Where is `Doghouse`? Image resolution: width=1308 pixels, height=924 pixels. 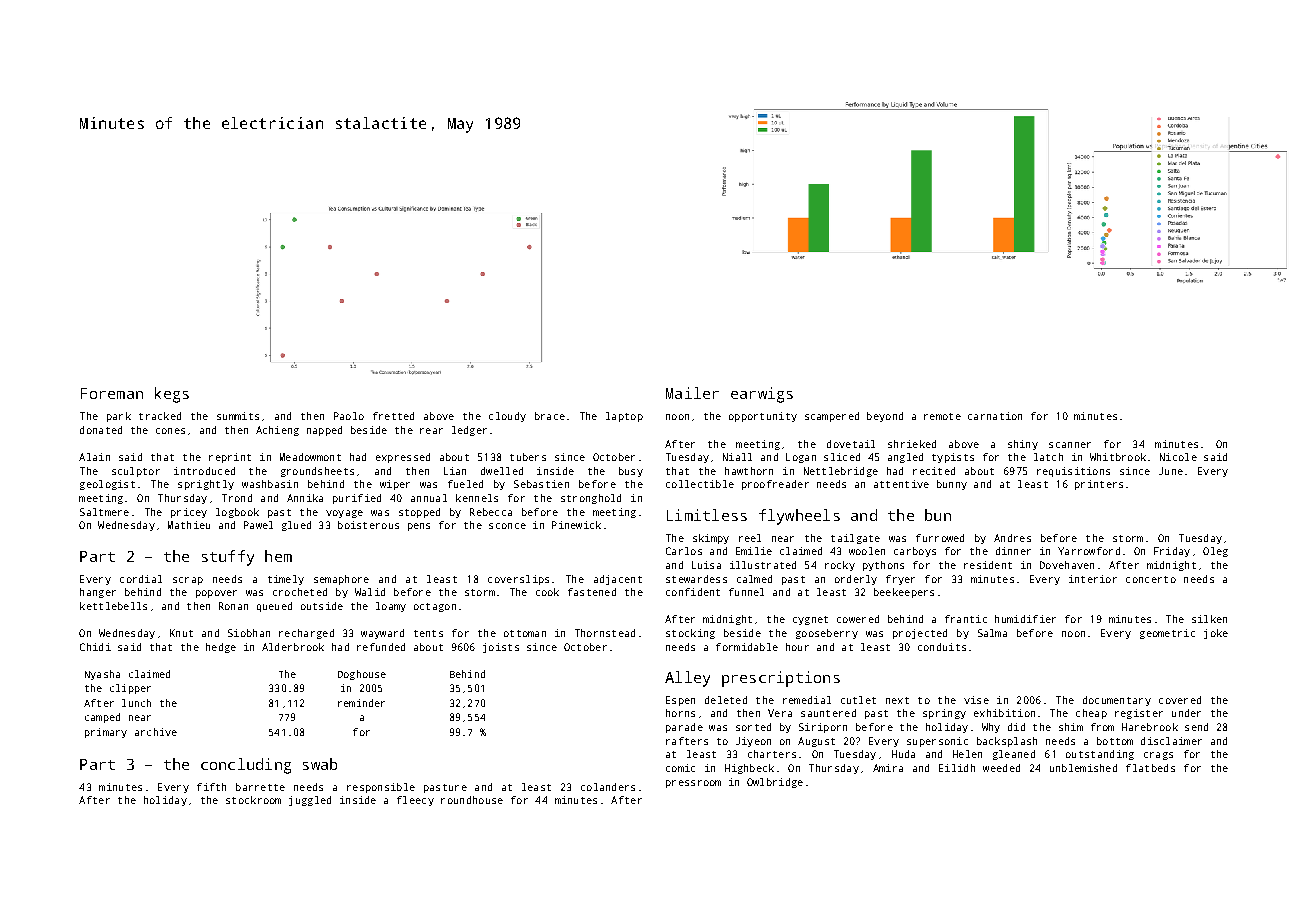 Doghouse is located at coordinates (362, 675).
